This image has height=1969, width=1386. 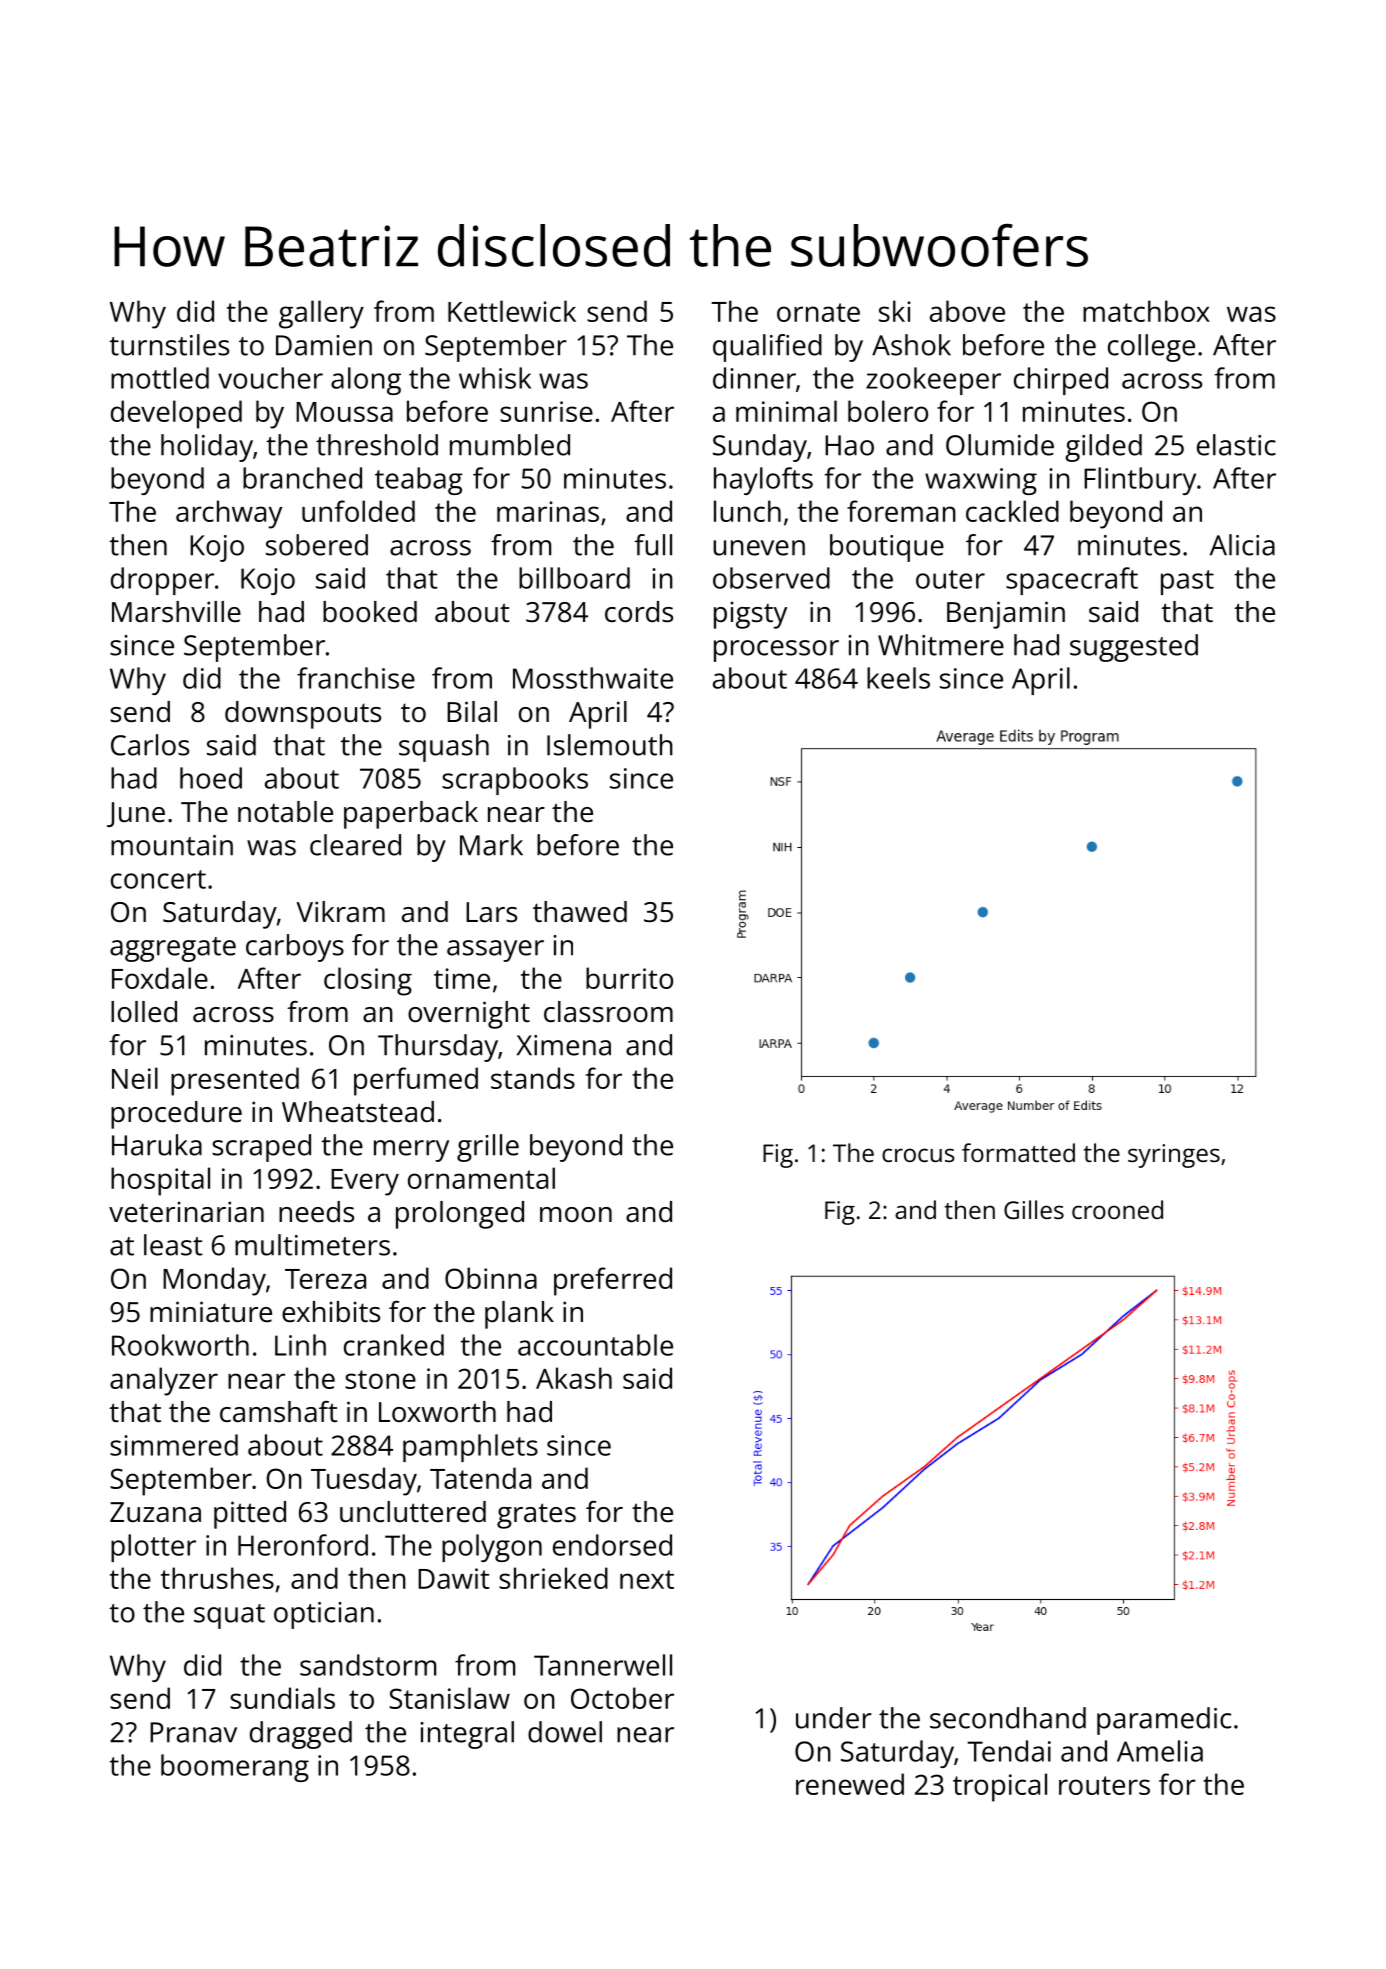 I want to click on archway, so click(x=229, y=514).
